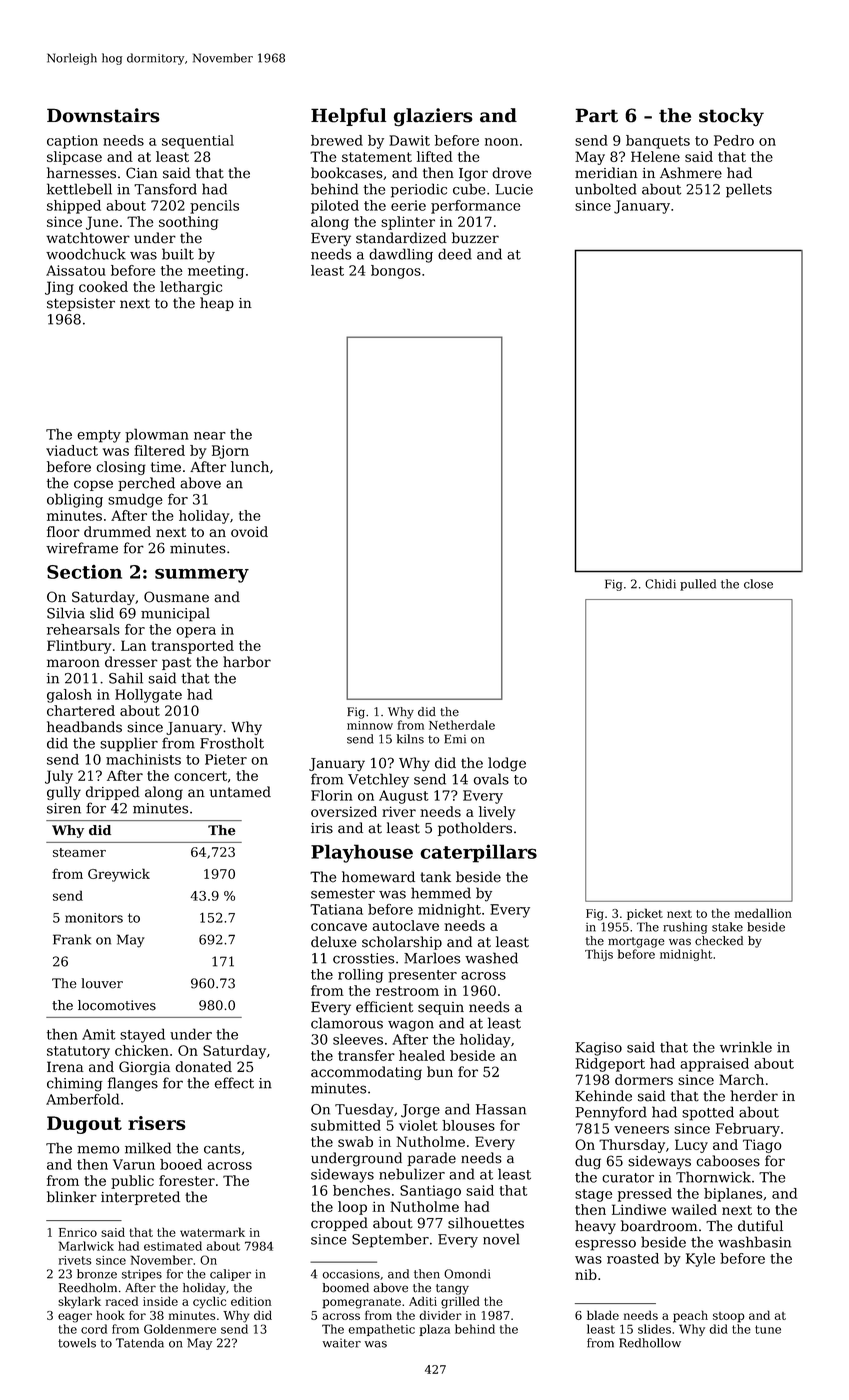  Describe the element at coordinates (191, 288) in the screenshot. I see `lethargic` at that location.
